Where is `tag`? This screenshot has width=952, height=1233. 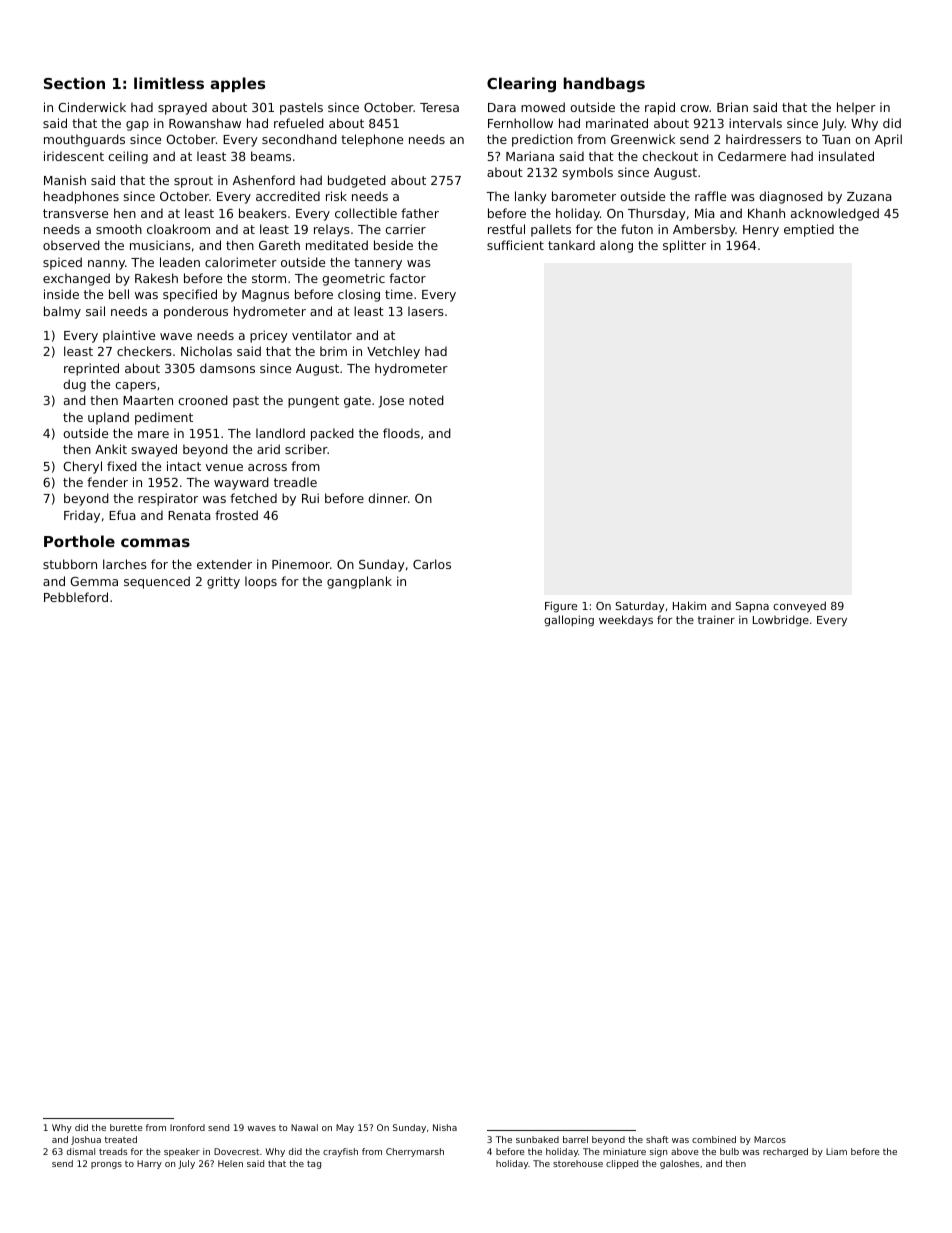 tag is located at coordinates (314, 1165).
